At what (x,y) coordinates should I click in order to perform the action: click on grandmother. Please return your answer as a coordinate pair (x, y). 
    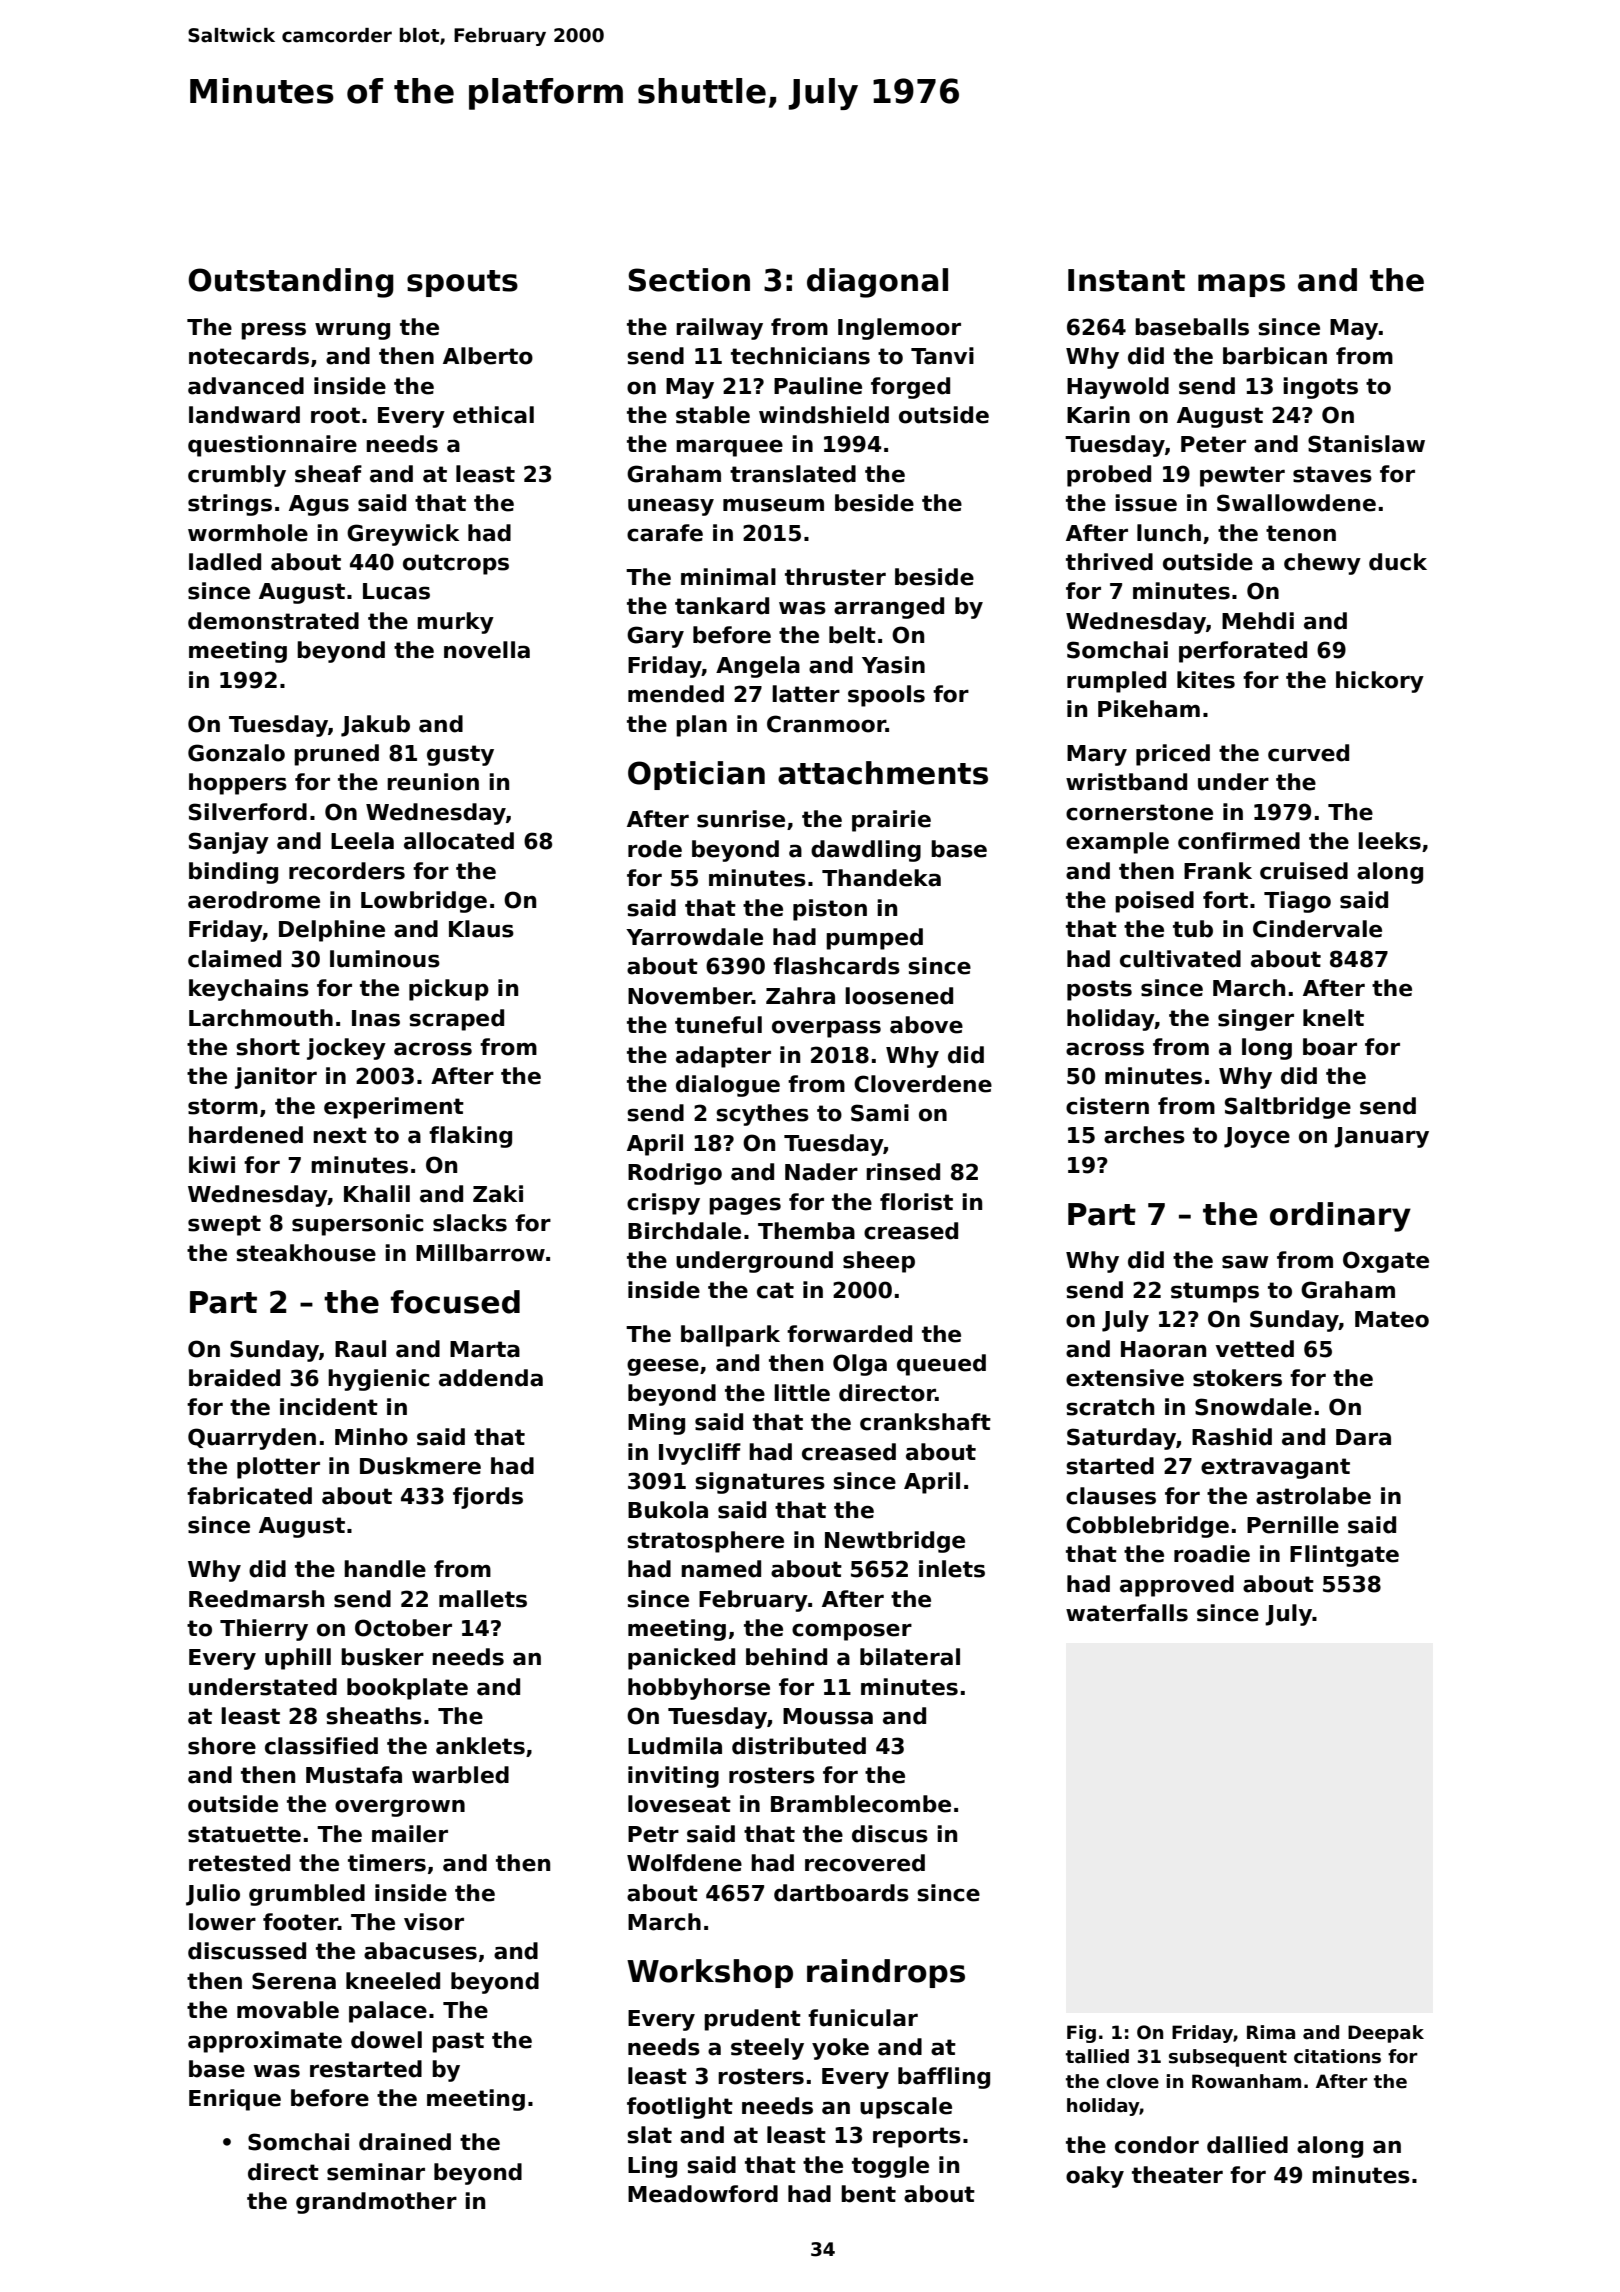
    Looking at the image, I should click on (376, 2203).
